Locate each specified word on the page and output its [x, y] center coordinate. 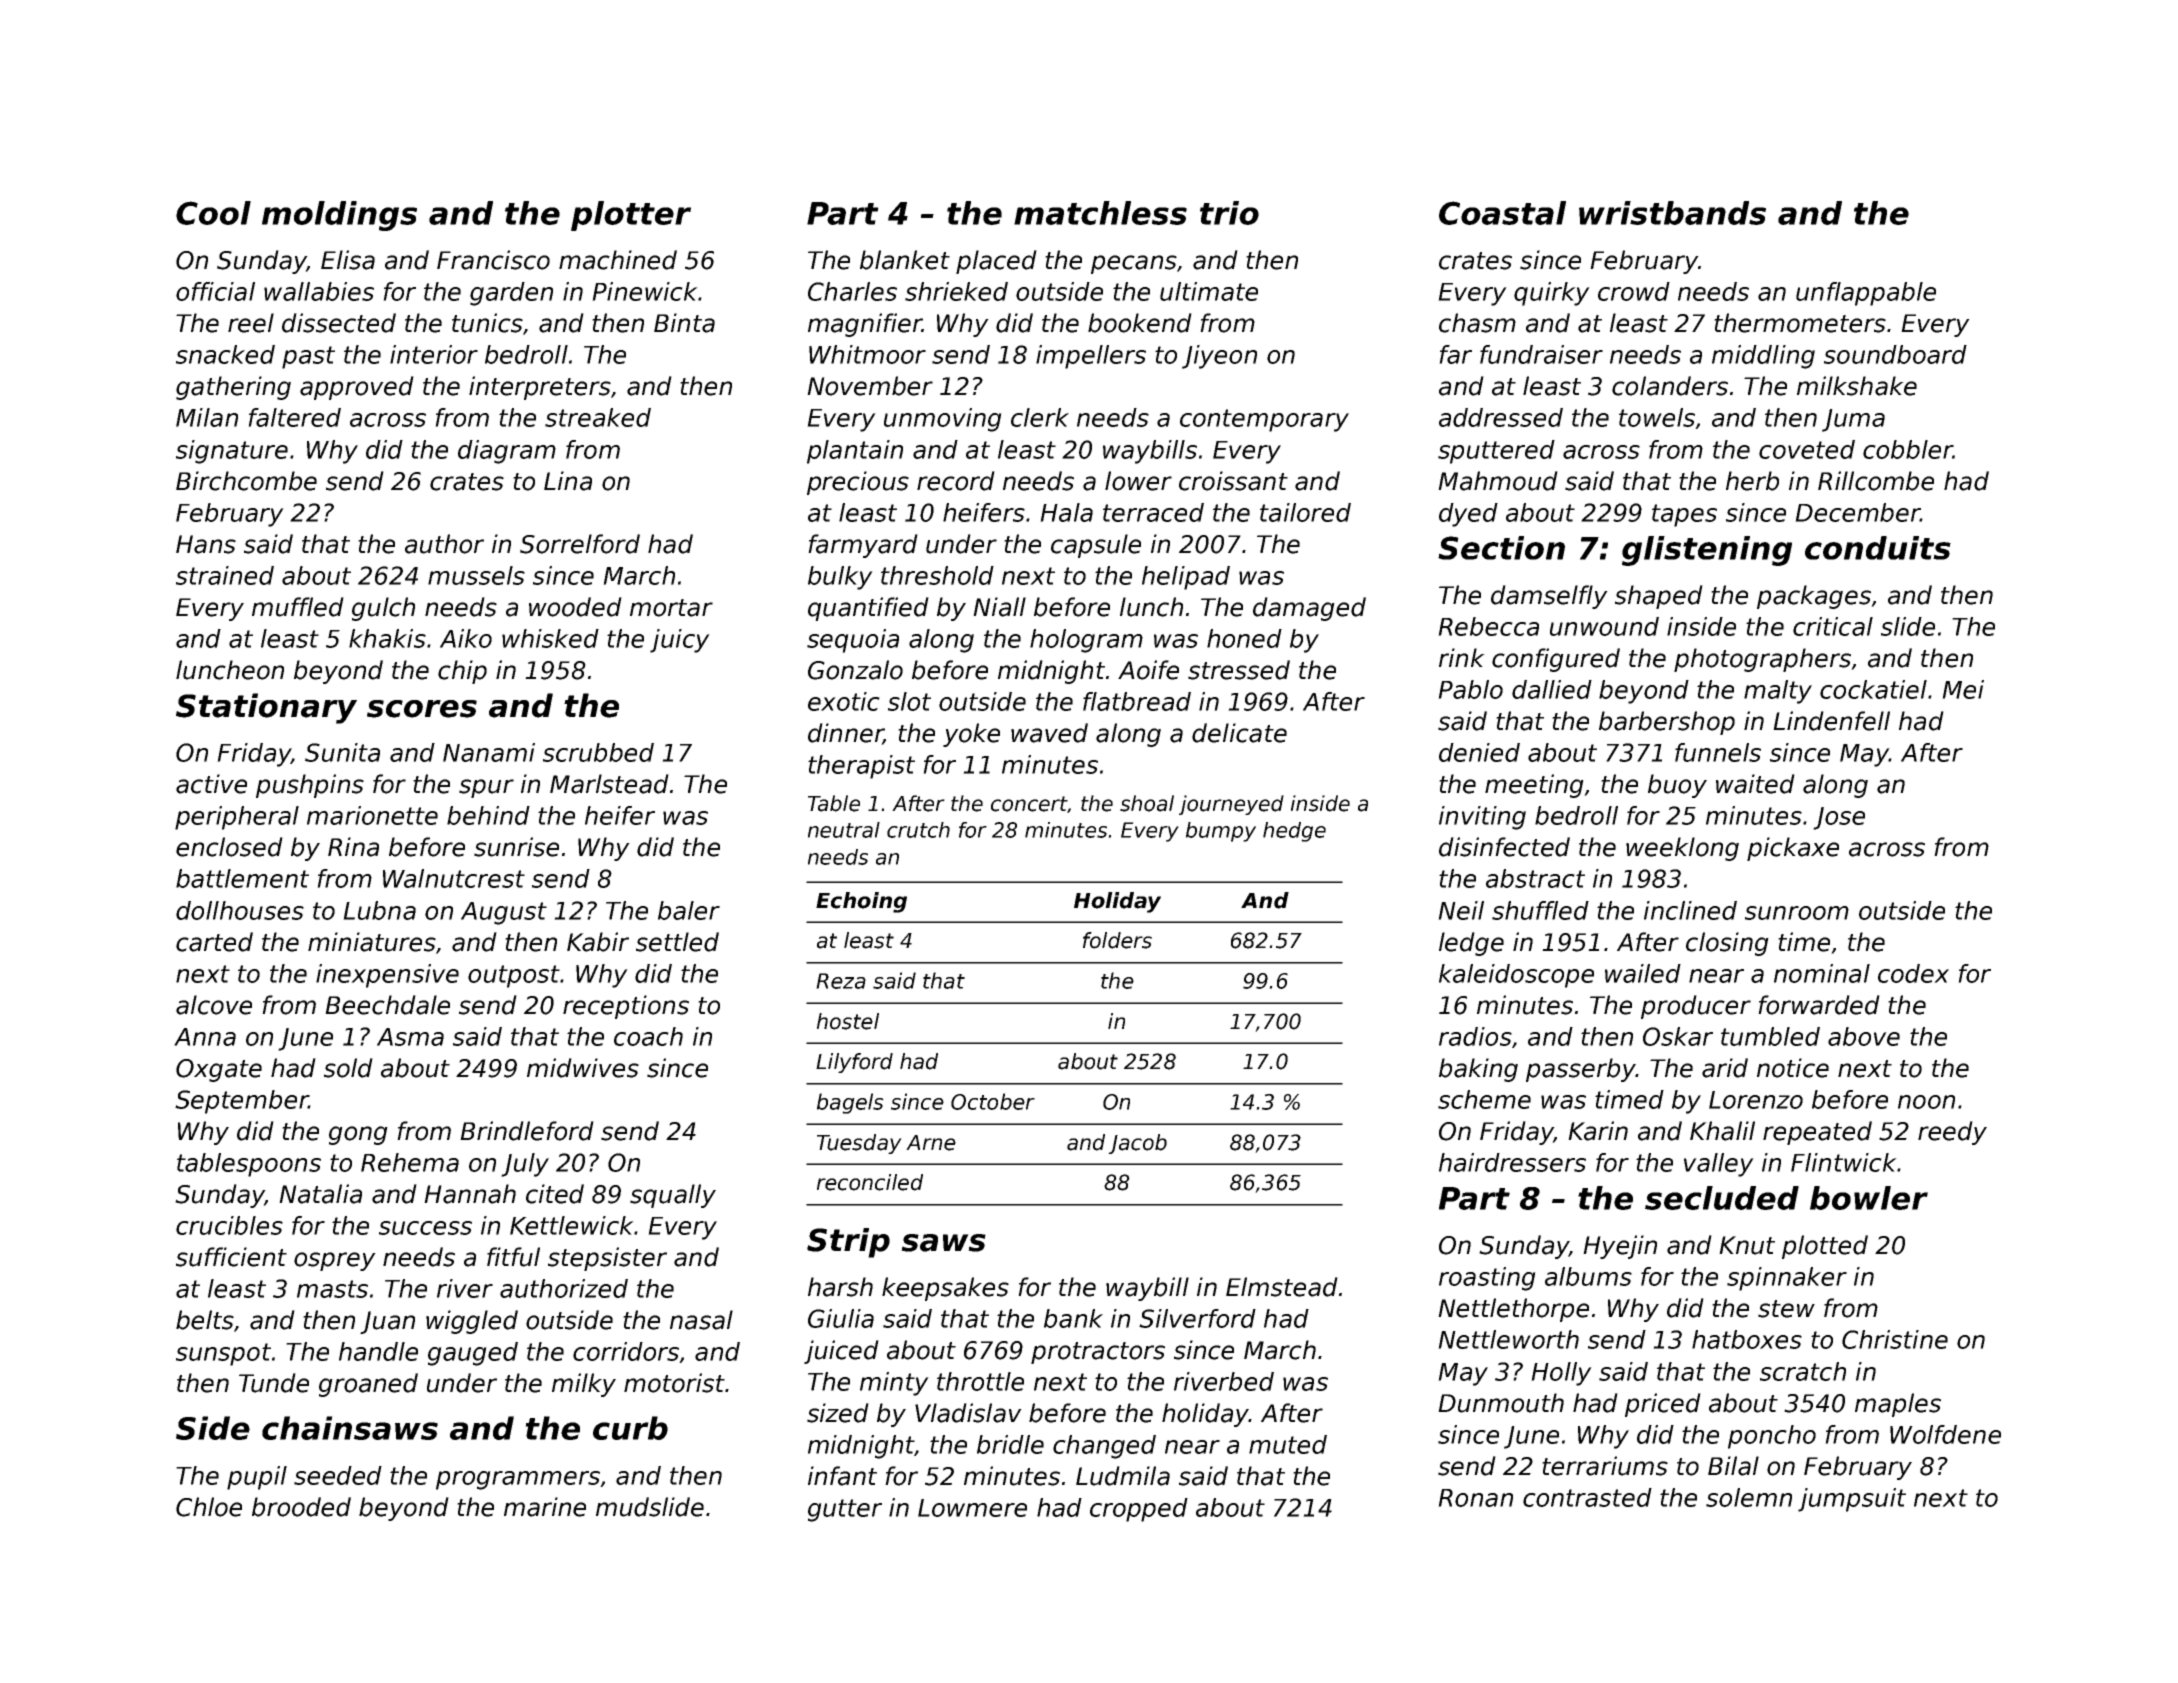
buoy [1677, 786]
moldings [339, 216]
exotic [844, 701]
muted [1288, 1444]
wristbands [1672, 213]
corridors [626, 1351]
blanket [905, 260]
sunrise [516, 847]
